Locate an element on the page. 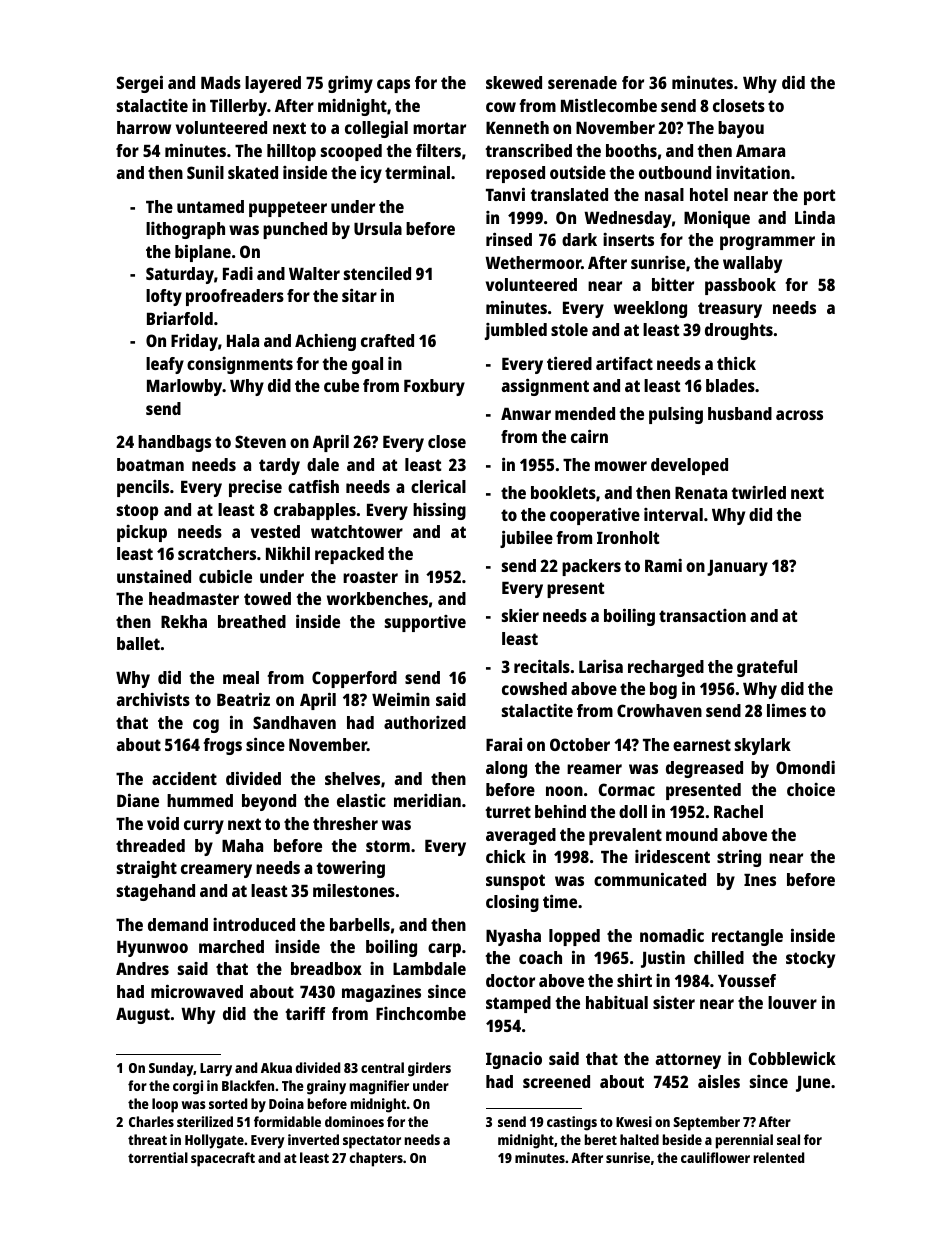 Image resolution: width=952 pixels, height=1233 pixels. Sergei is located at coordinates (140, 84).
